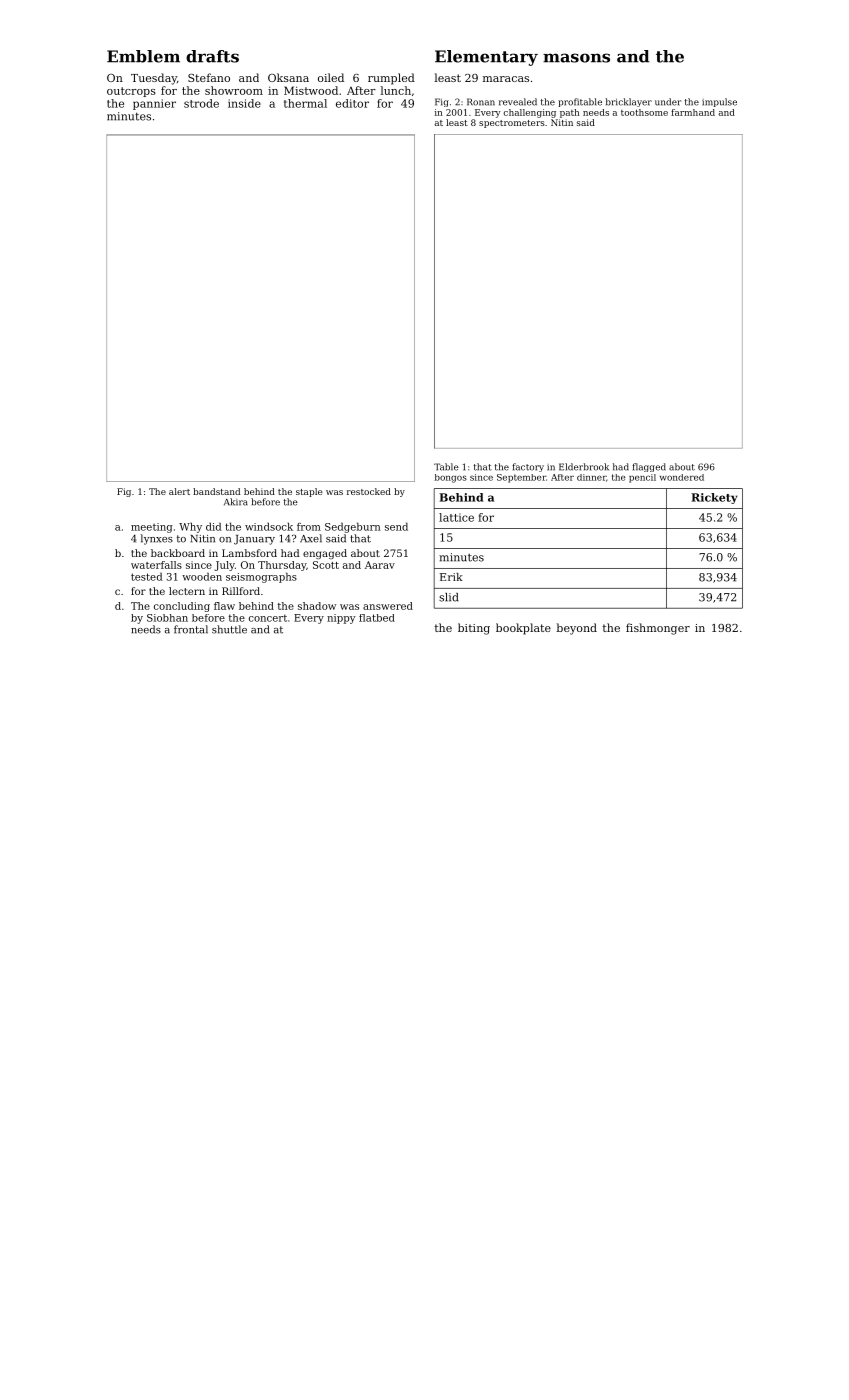 Image resolution: width=849 pixels, height=1400 pixels. Describe the element at coordinates (569, 113) in the page. I see `path` at that location.
